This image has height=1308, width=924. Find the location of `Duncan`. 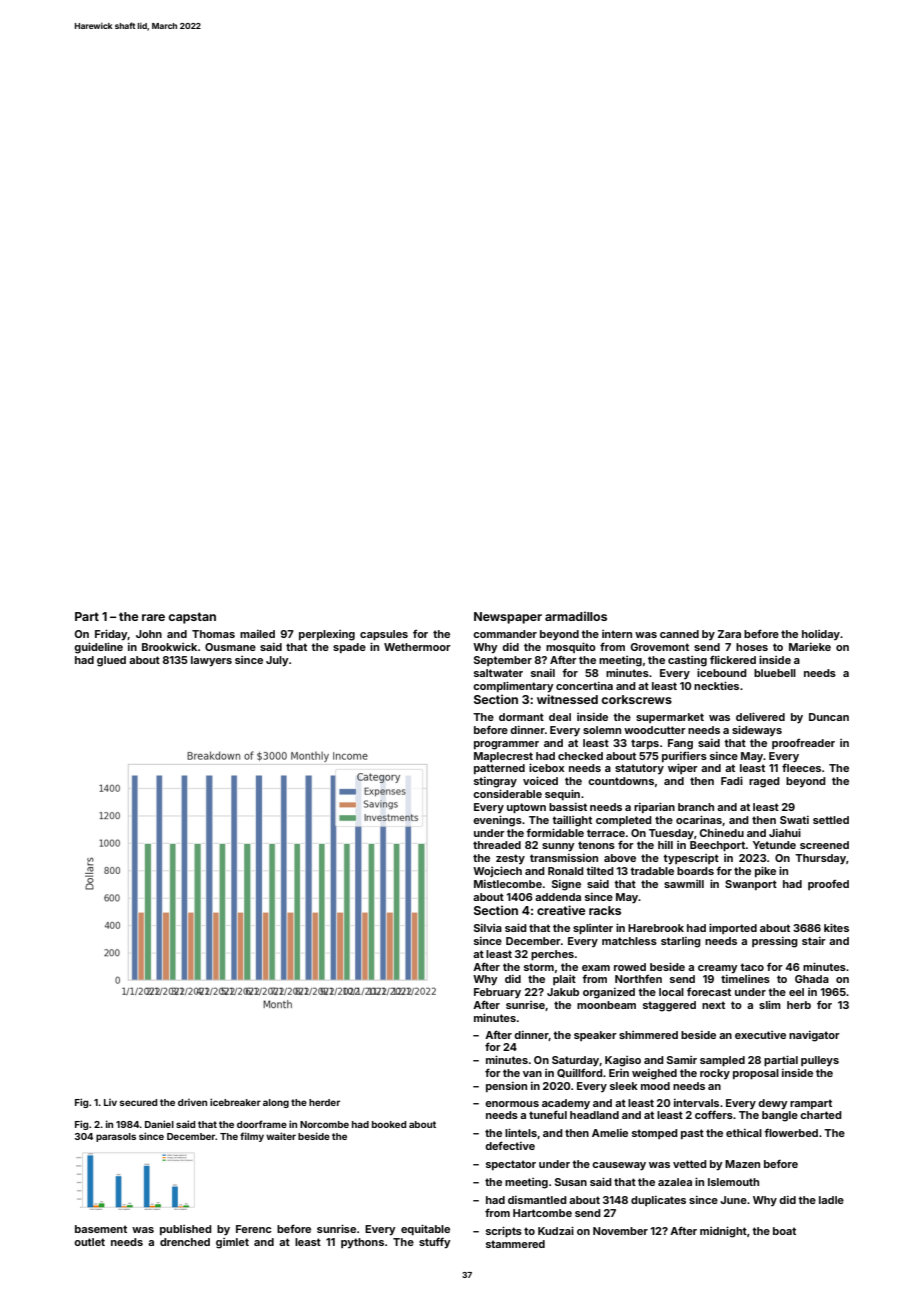

Duncan is located at coordinates (829, 717).
